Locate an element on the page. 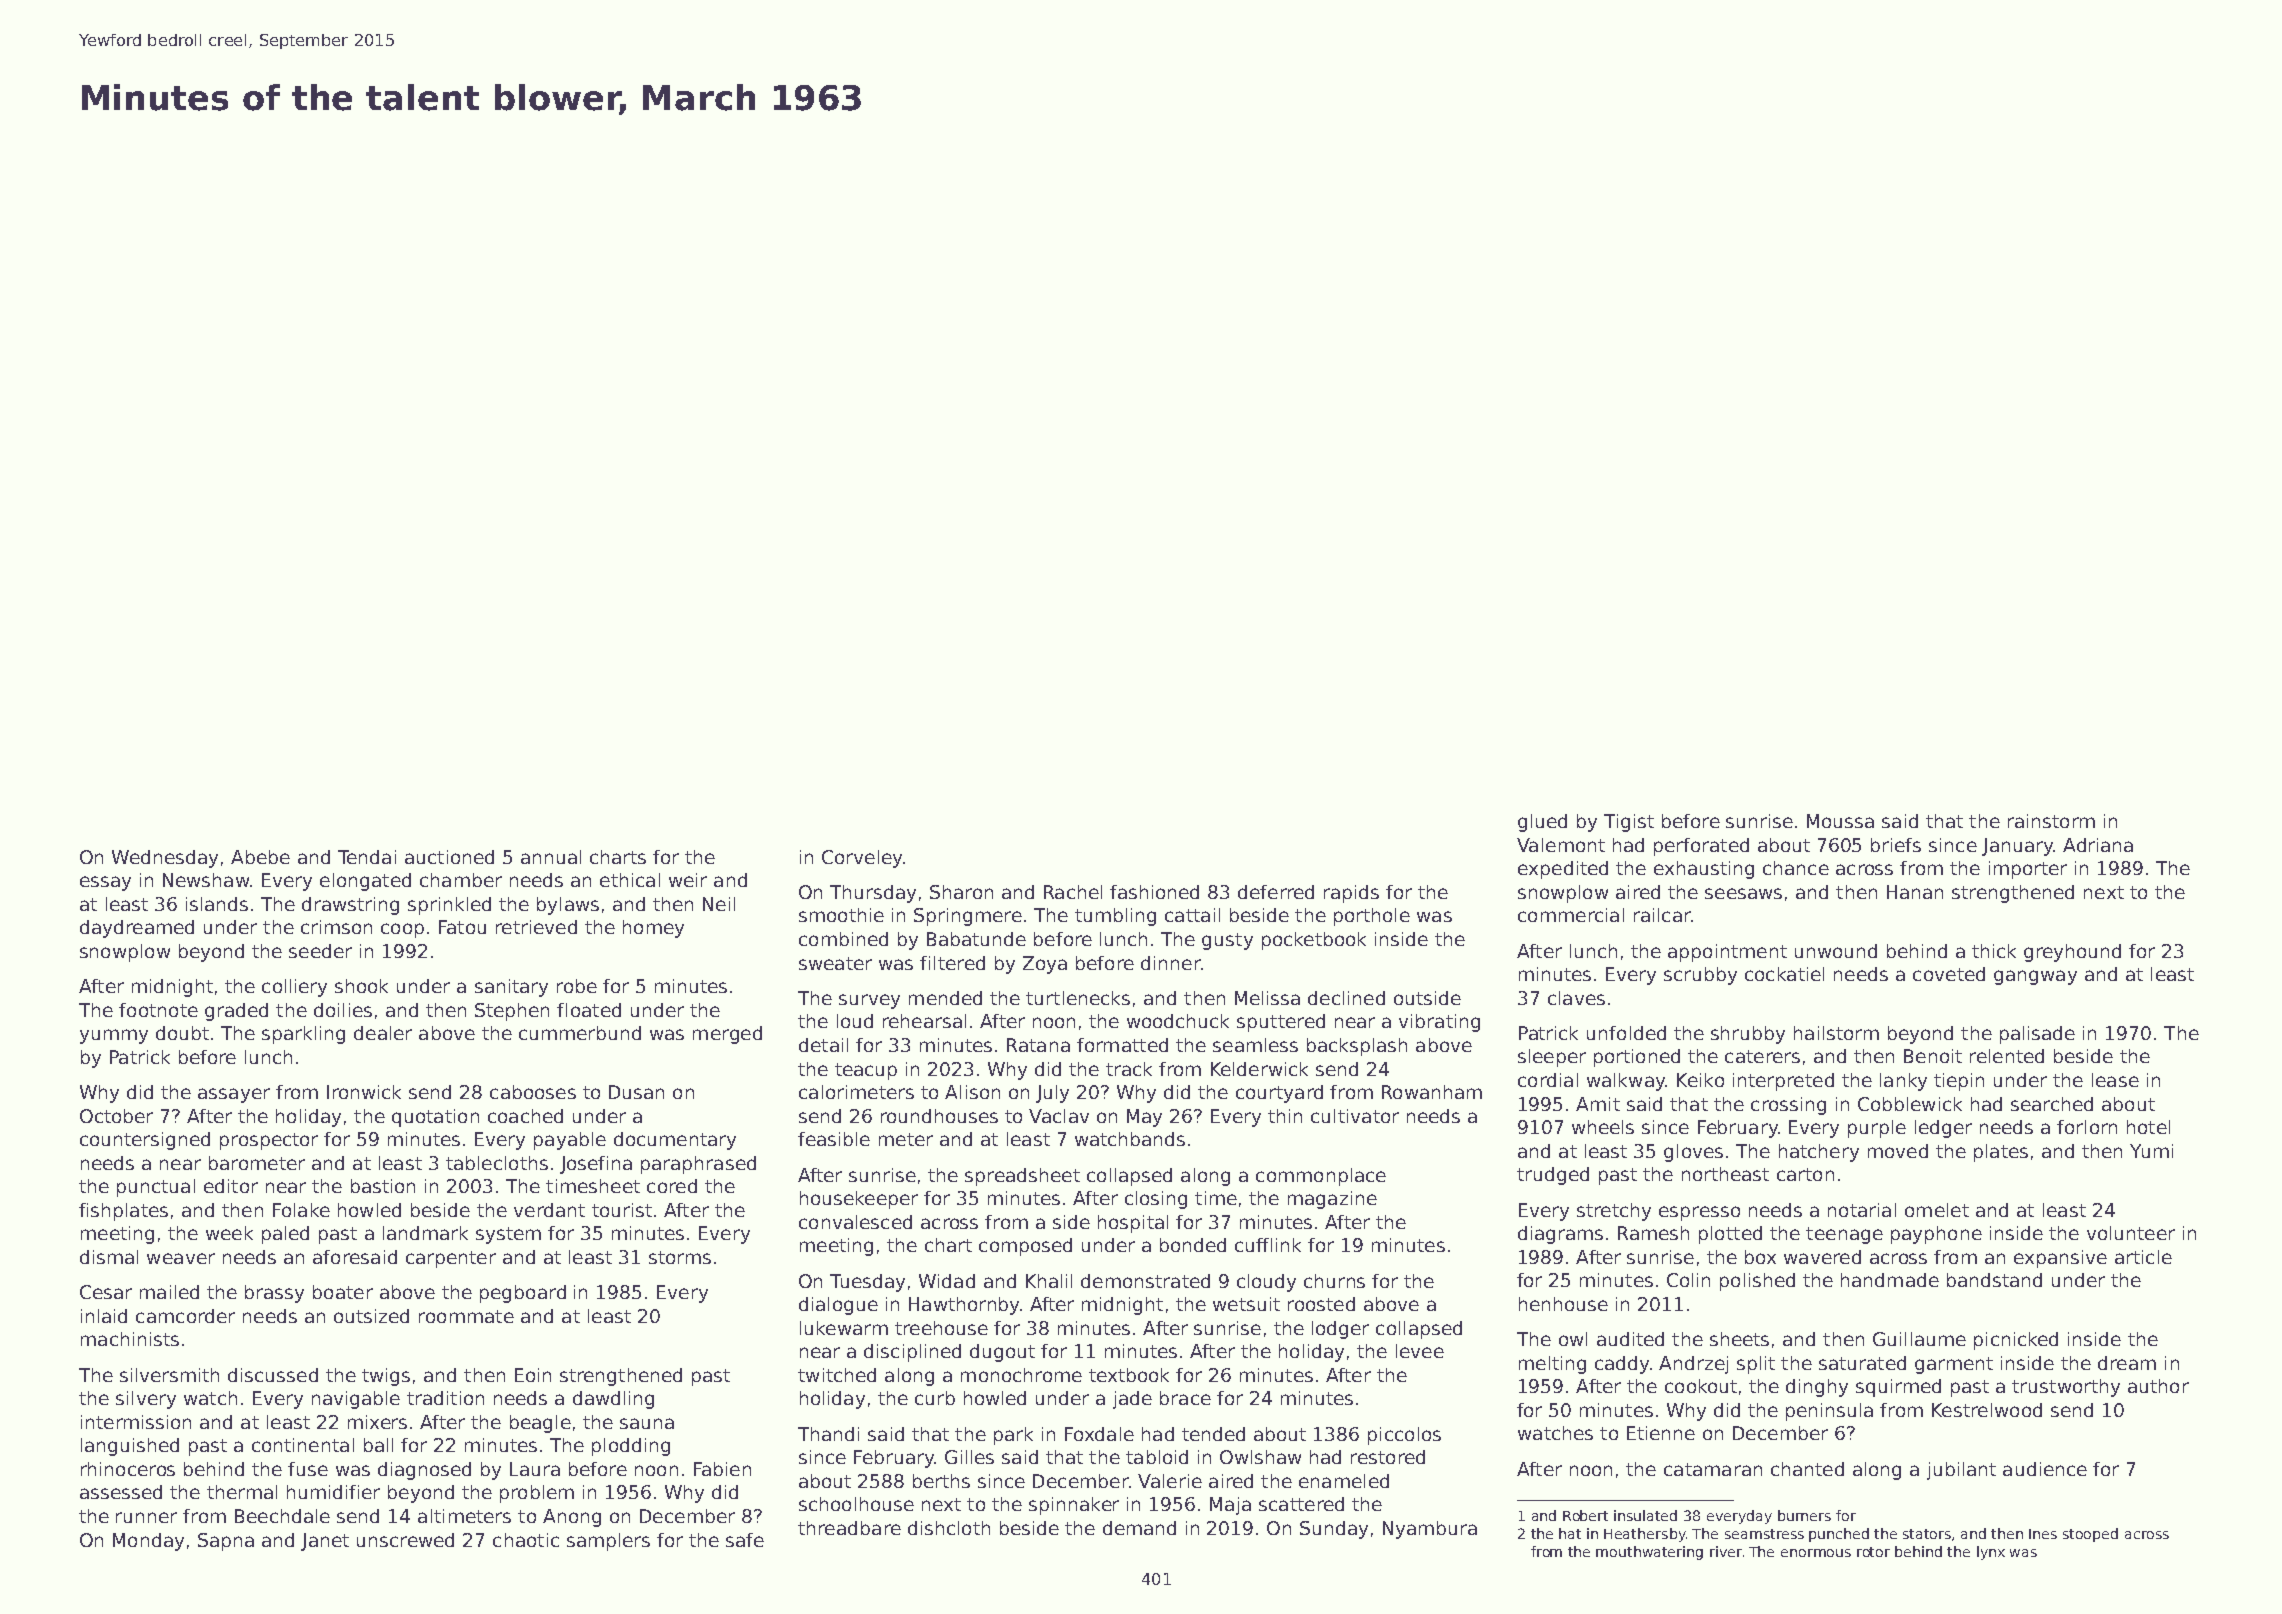 The height and width of the image is (1614, 2282). picnicked is located at coordinates (2016, 1341).
